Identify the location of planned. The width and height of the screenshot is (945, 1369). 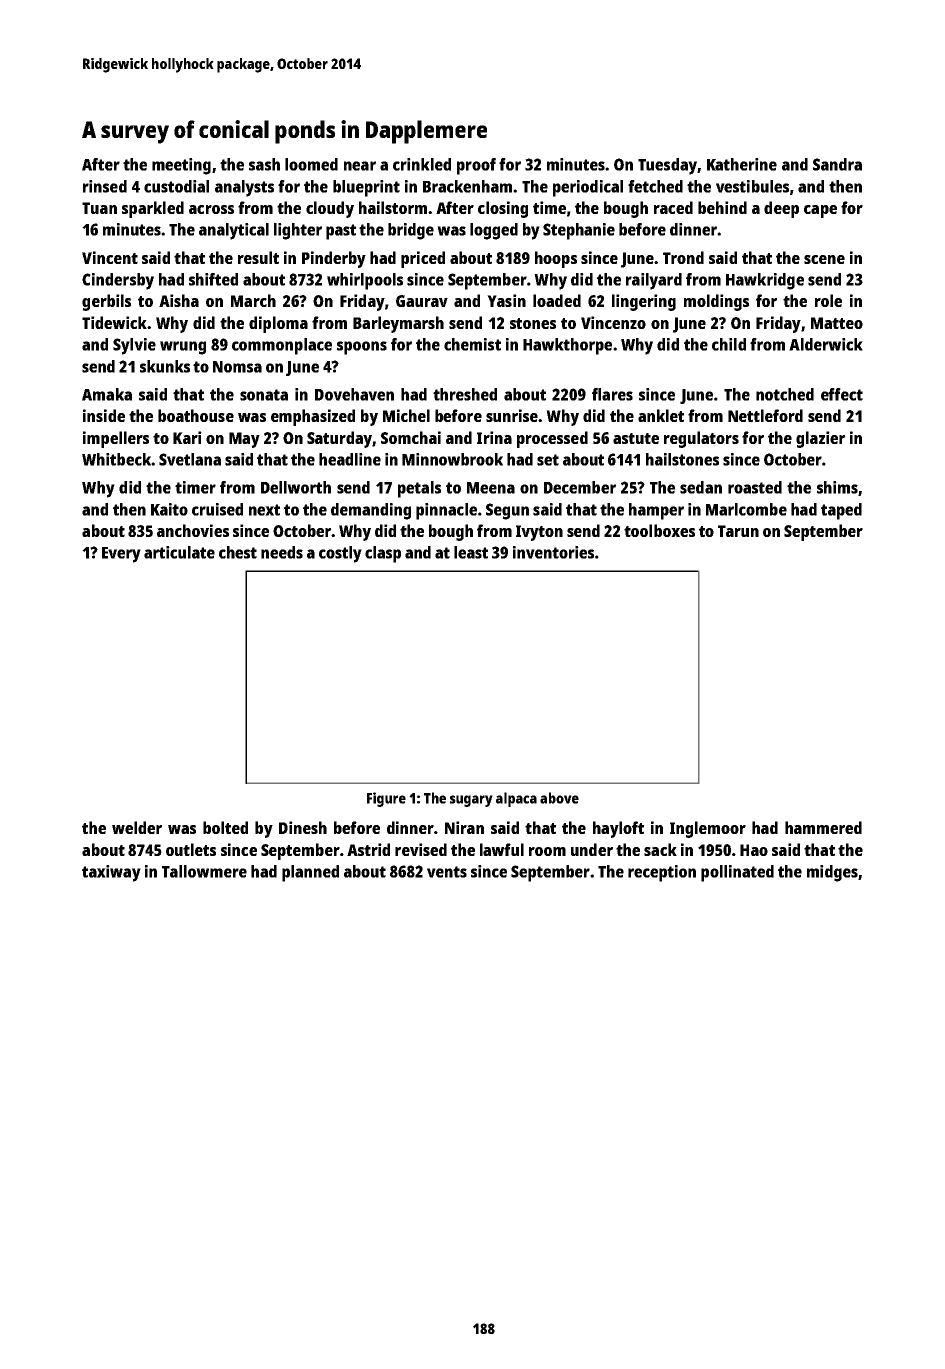
(310, 873).
